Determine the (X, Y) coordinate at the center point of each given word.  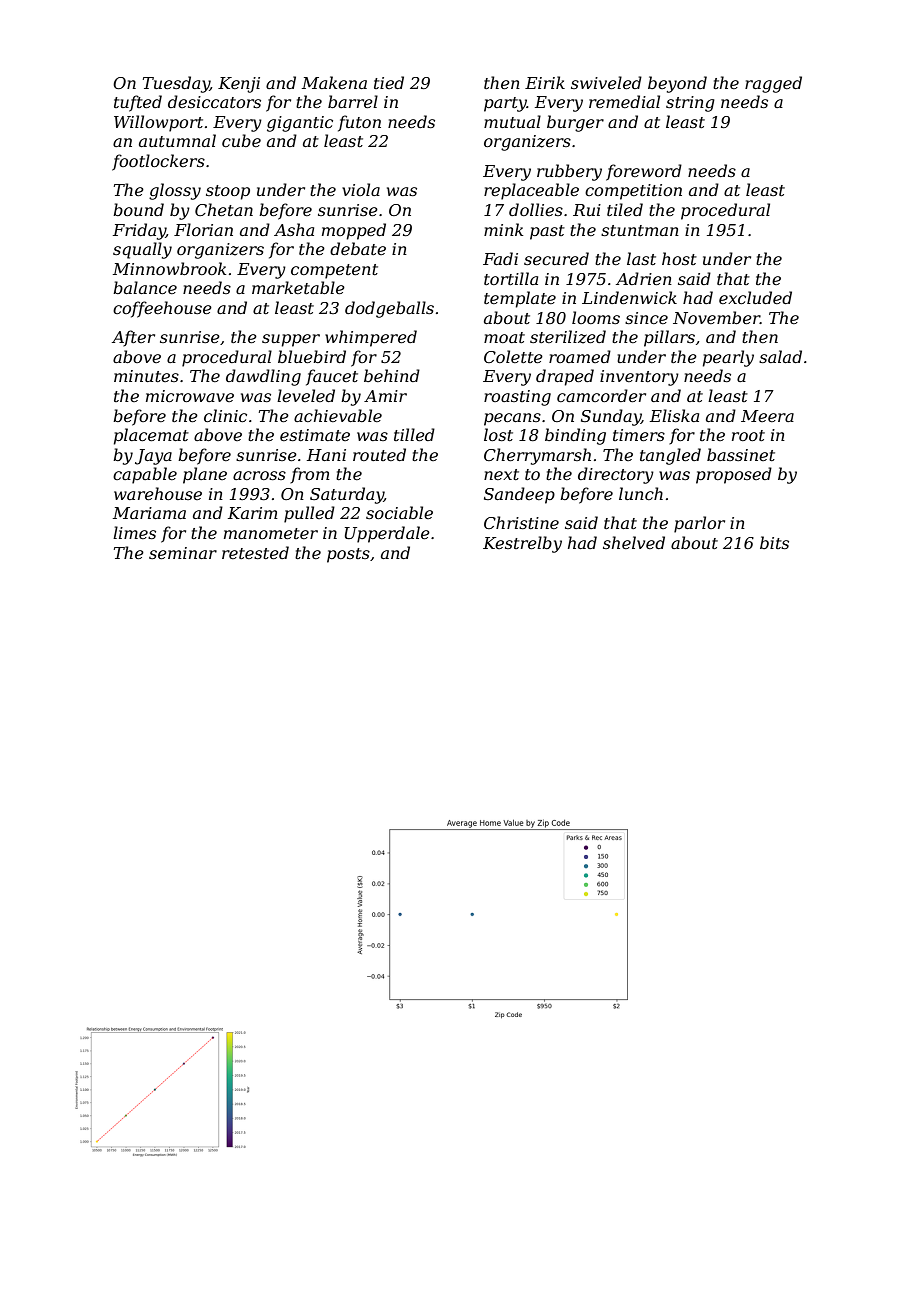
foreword (644, 172)
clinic (225, 415)
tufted (138, 103)
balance (145, 287)
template (520, 299)
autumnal (177, 140)
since (646, 318)
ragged (773, 84)
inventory (639, 378)
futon (359, 123)
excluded (755, 297)
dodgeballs (389, 309)
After (133, 338)
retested (255, 552)
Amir (385, 396)
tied (389, 82)
